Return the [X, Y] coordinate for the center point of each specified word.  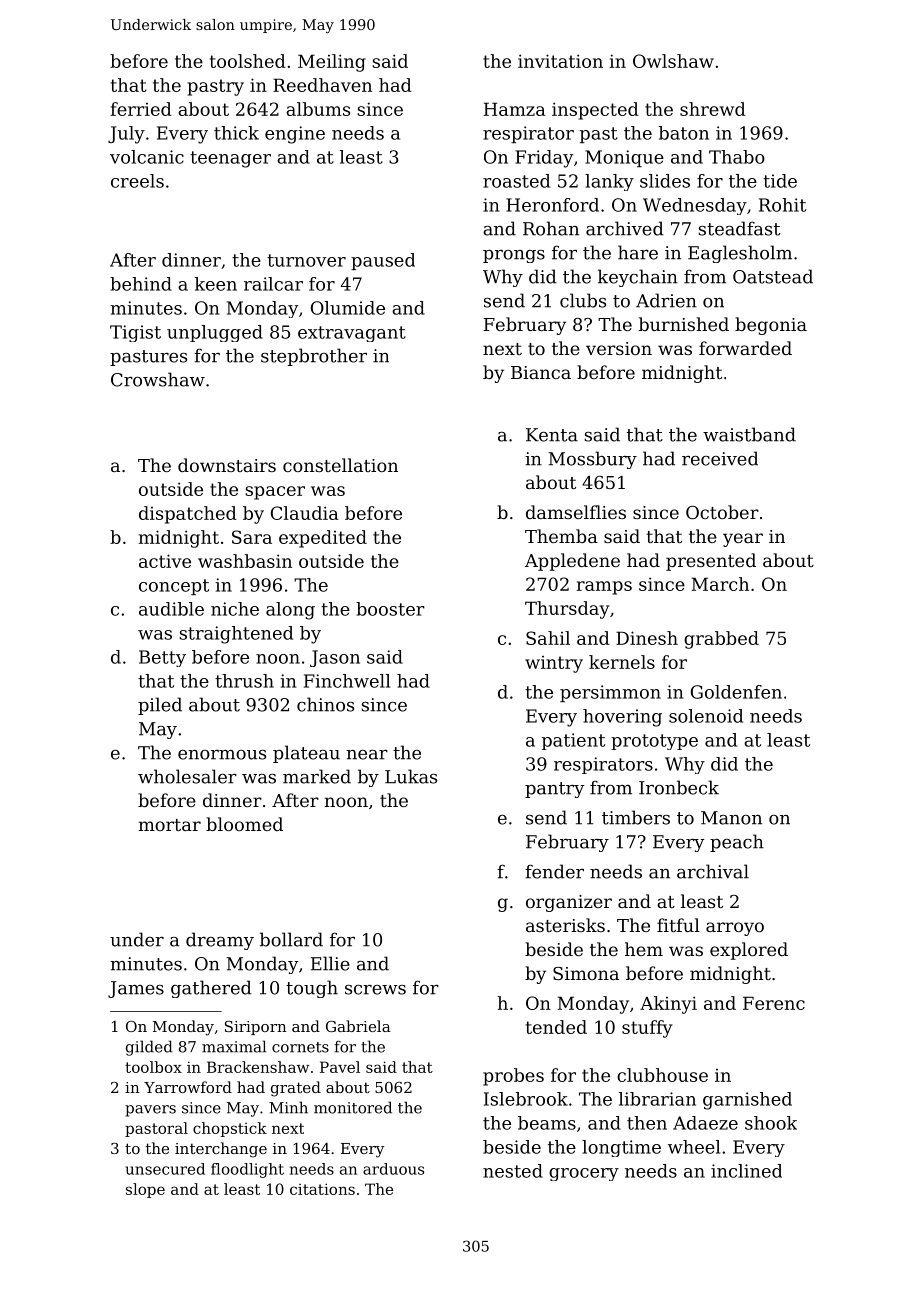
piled [160, 706]
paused [383, 261]
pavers [150, 1111]
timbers [636, 817]
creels [137, 181]
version [619, 348]
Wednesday [695, 206]
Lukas [411, 776]
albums [318, 109]
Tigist [135, 333]
